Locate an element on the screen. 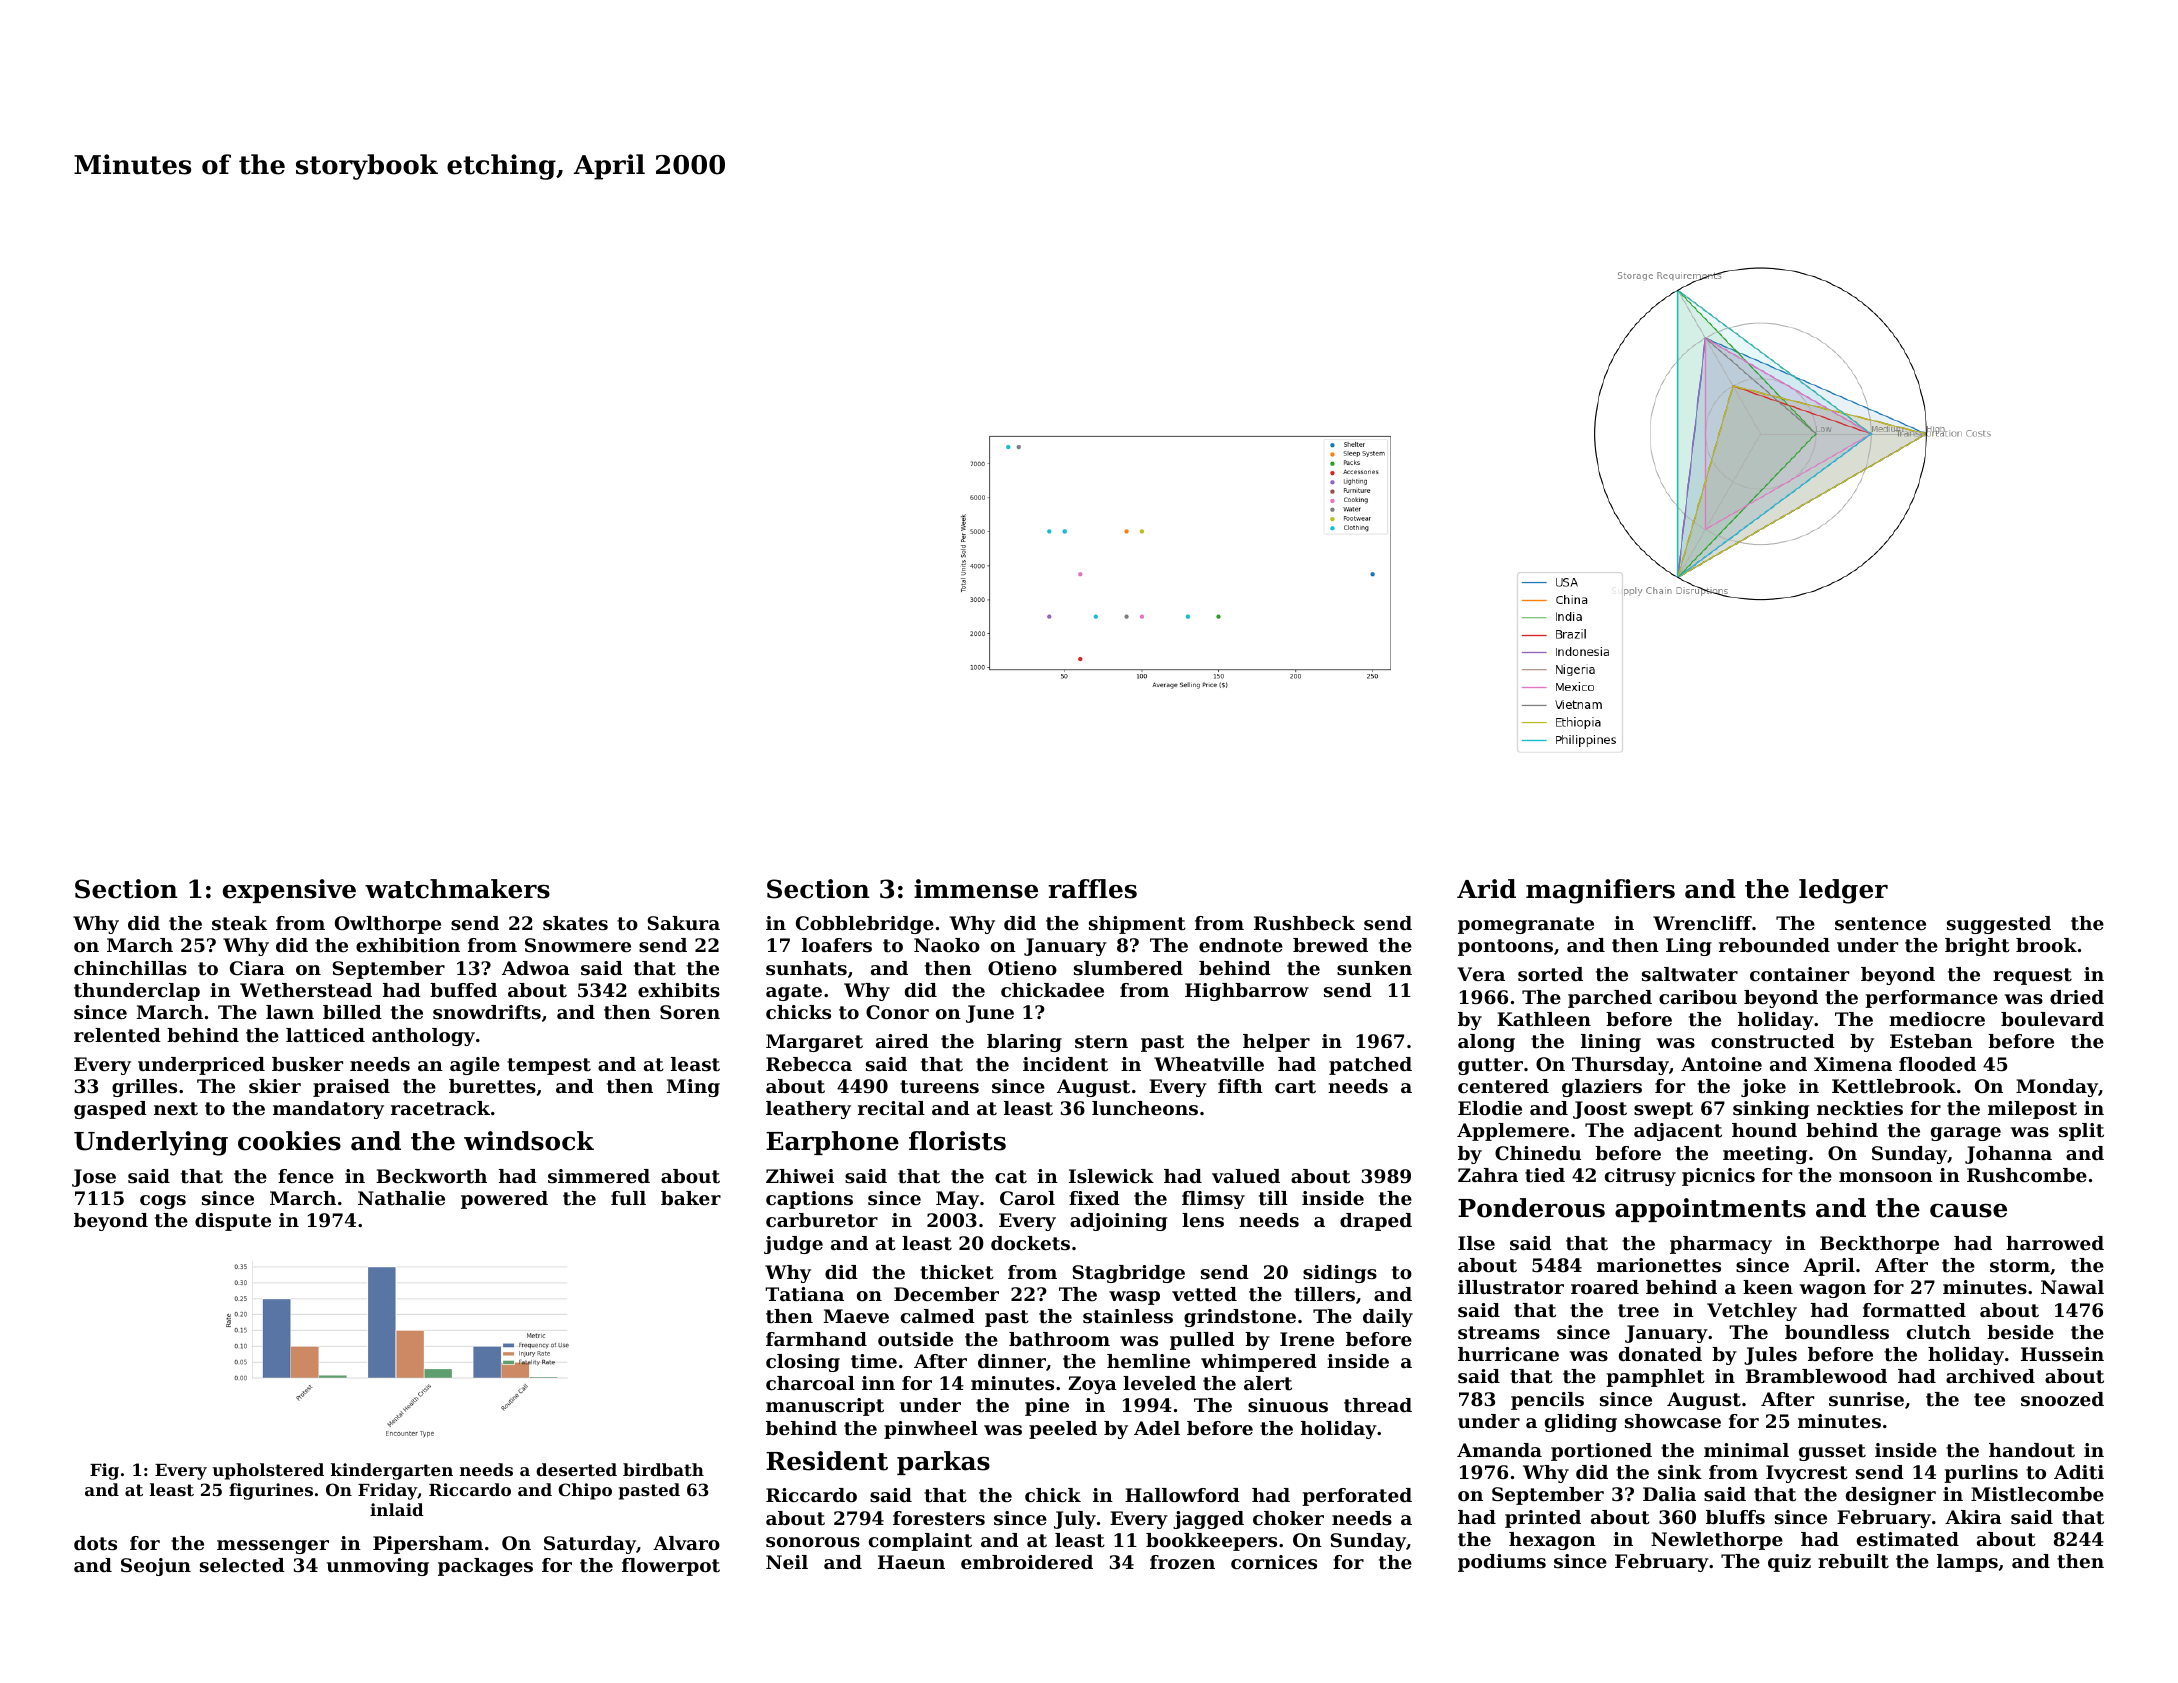 Image resolution: width=2178 pixels, height=1683 pixels. farmhand is located at coordinates (816, 1339).
